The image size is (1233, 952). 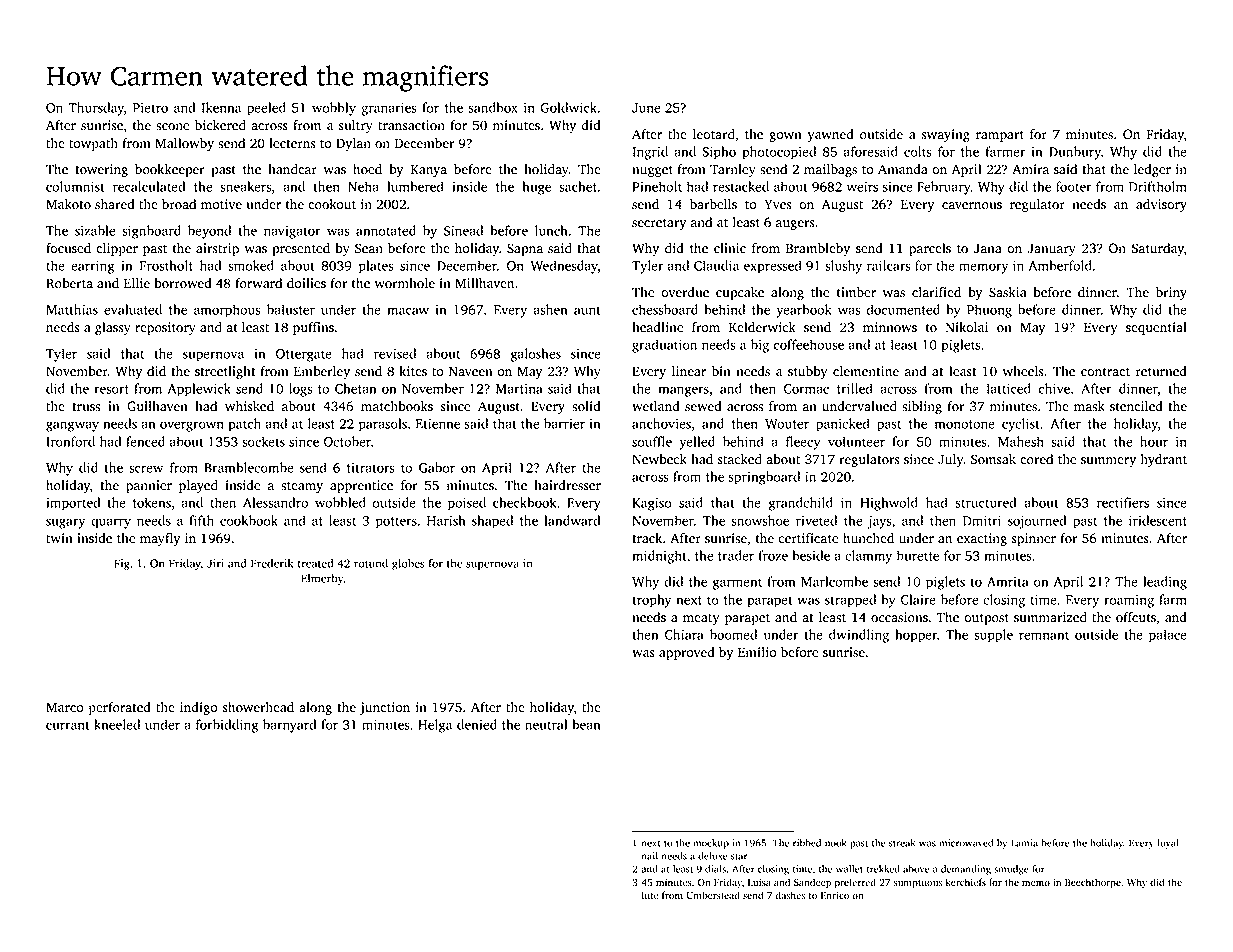 I want to click on columnist, so click(x=75, y=186).
